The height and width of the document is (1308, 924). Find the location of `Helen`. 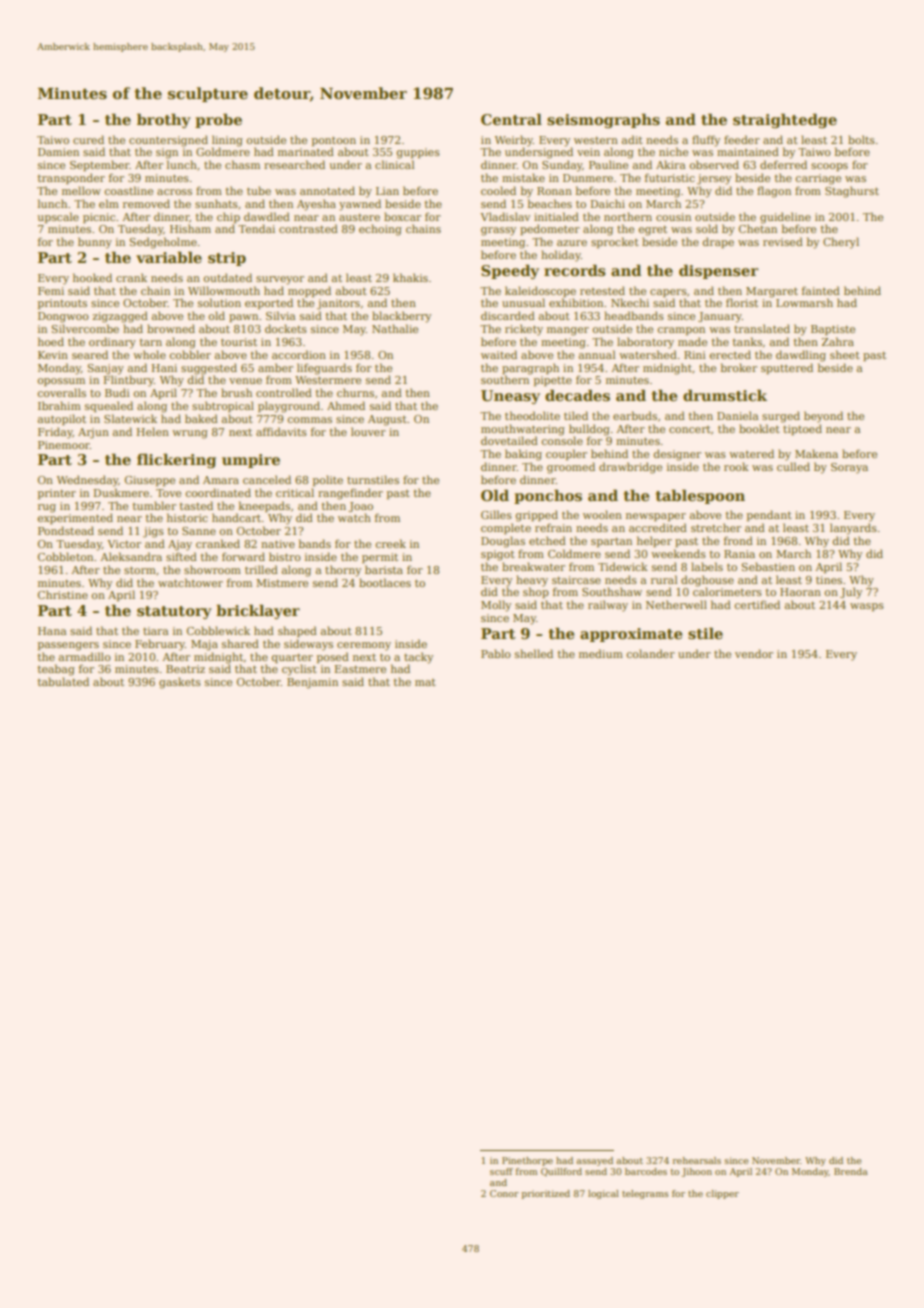

Helen is located at coordinates (152, 431).
